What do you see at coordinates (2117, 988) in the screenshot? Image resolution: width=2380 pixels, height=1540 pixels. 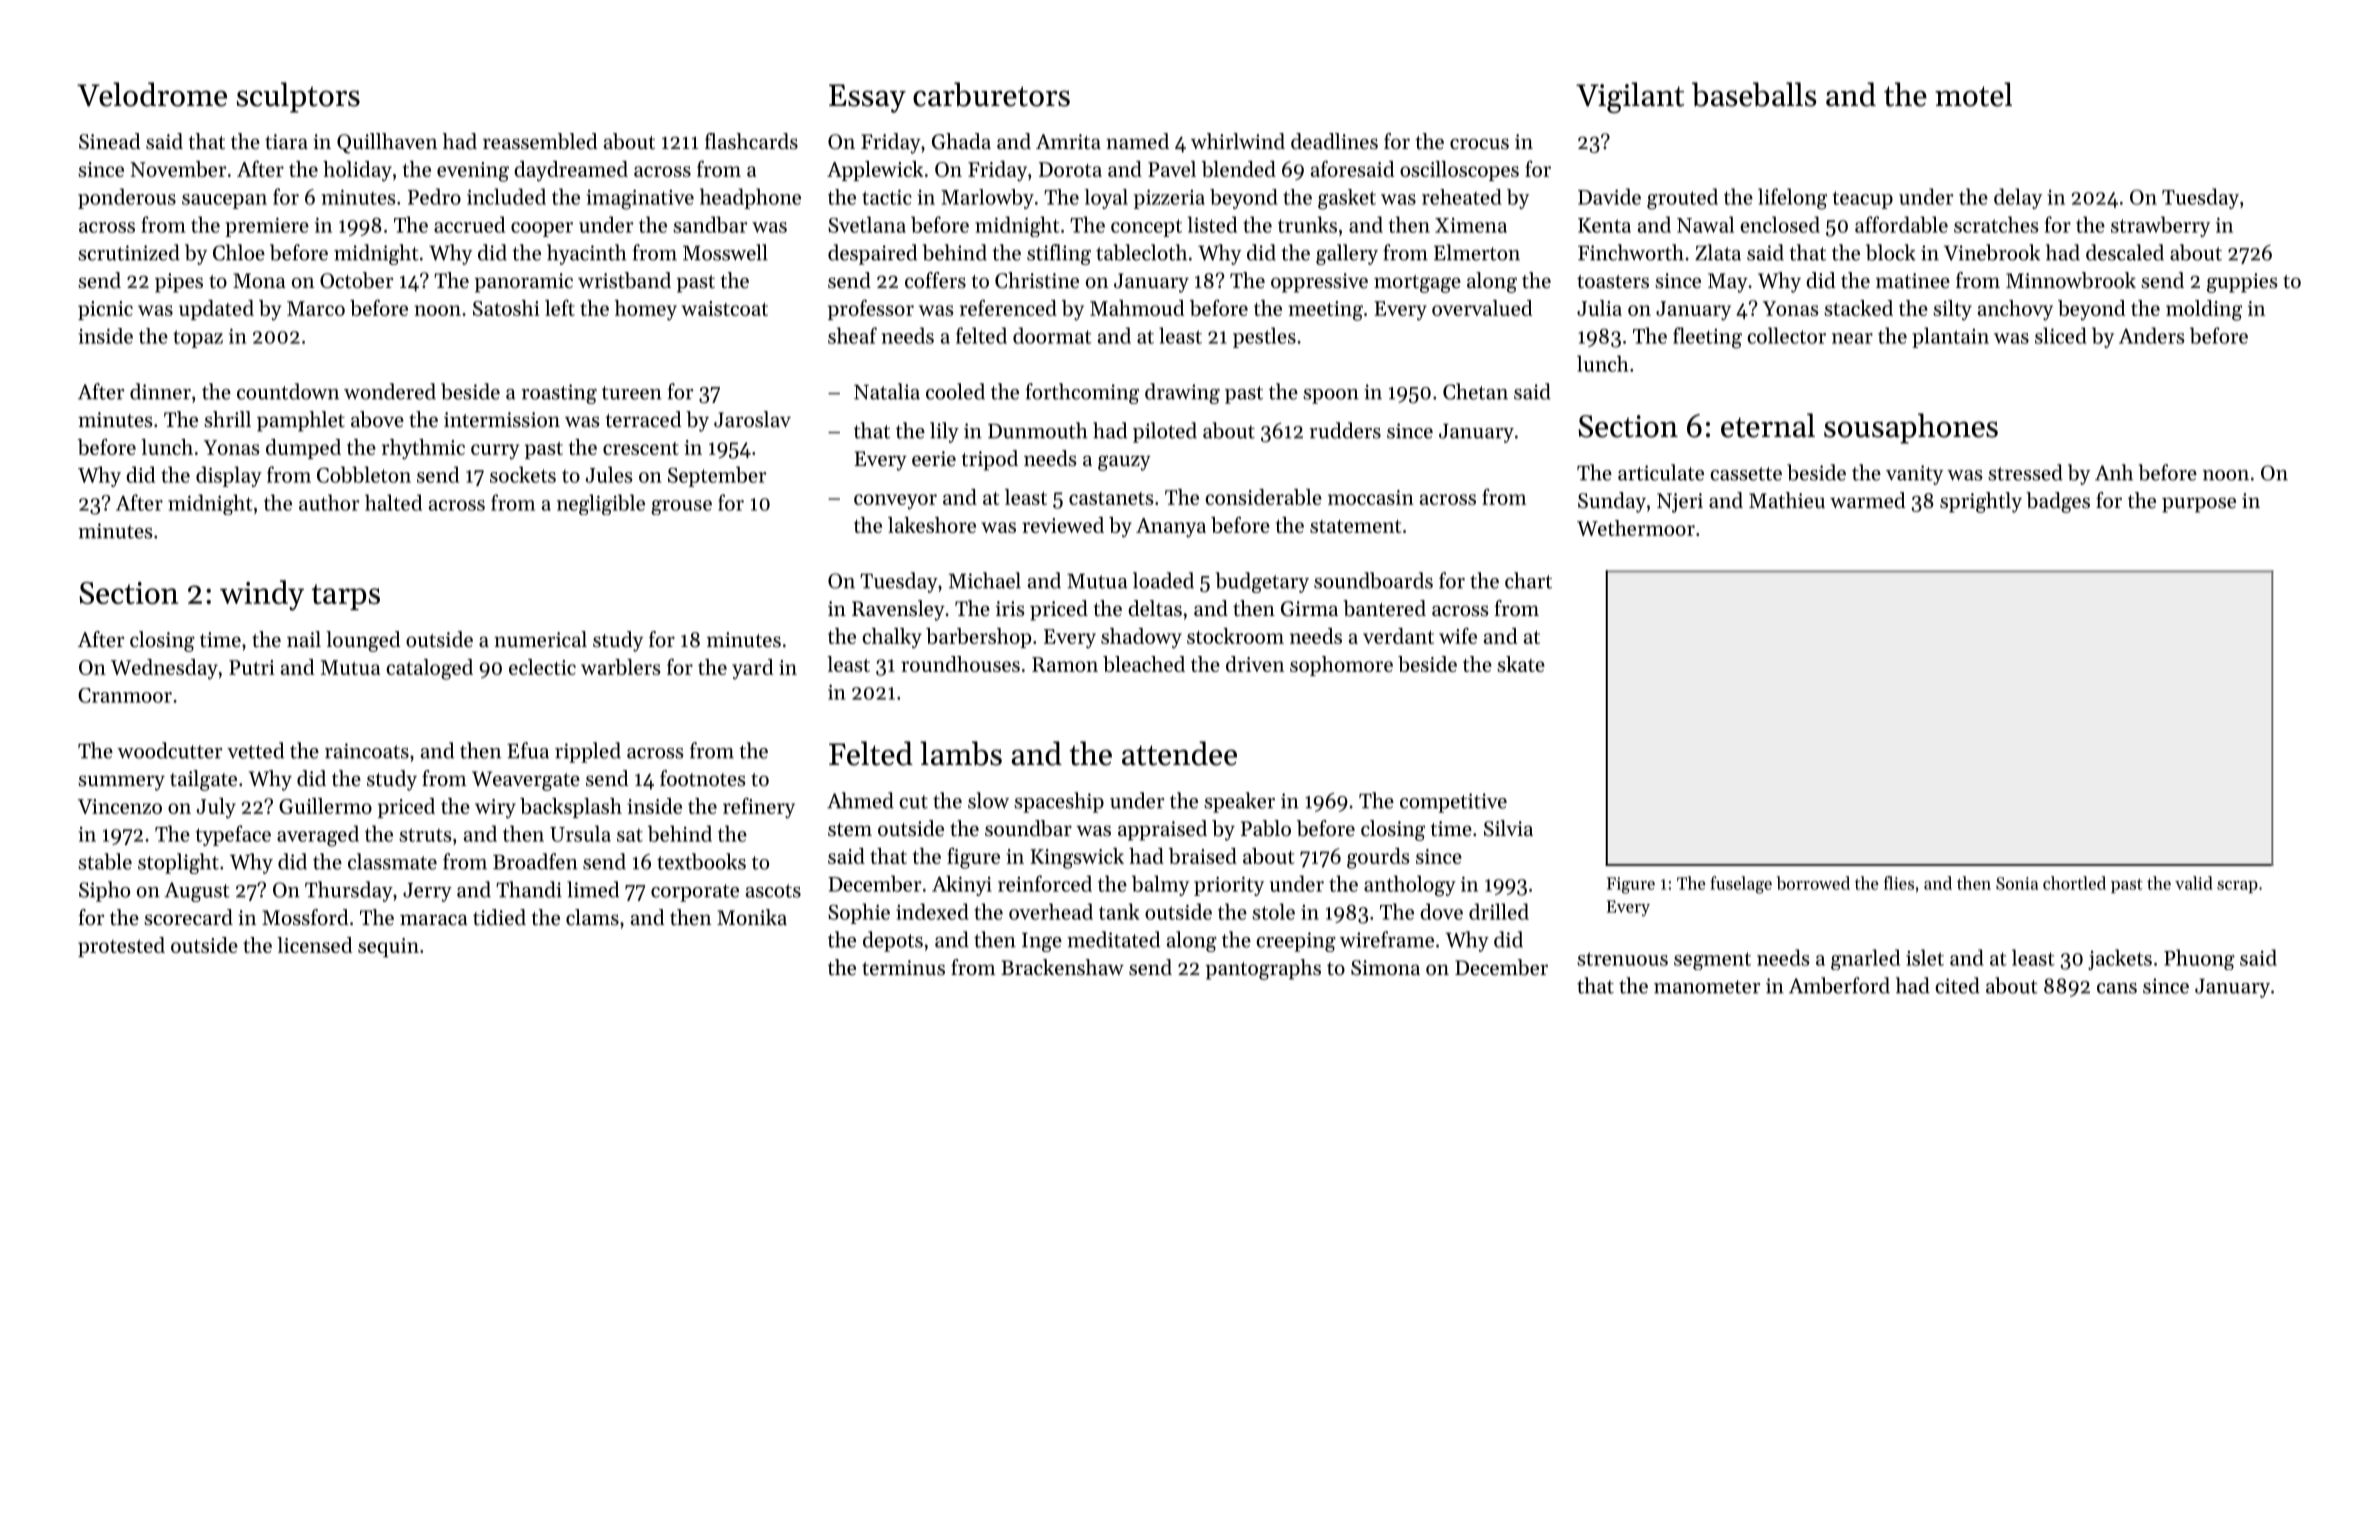 I see `cans` at bounding box center [2117, 988].
